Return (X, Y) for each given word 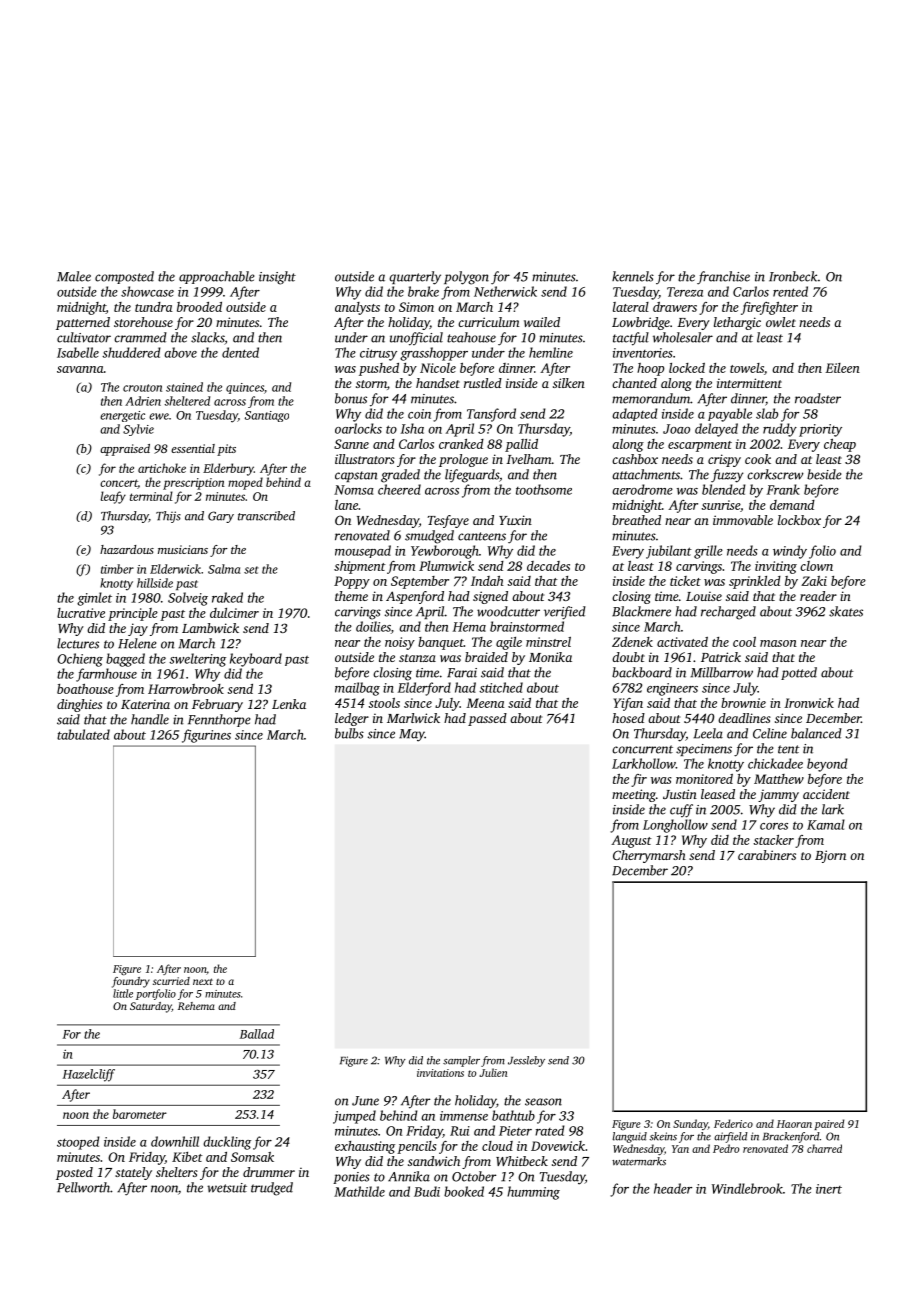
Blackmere (641, 611)
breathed (636, 520)
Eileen (842, 368)
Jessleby (526, 1061)
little (123, 993)
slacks (207, 337)
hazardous (127, 549)
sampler (461, 1061)
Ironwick (809, 703)
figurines (206, 736)
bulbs (349, 733)
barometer (140, 1114)
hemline (551, 352)
